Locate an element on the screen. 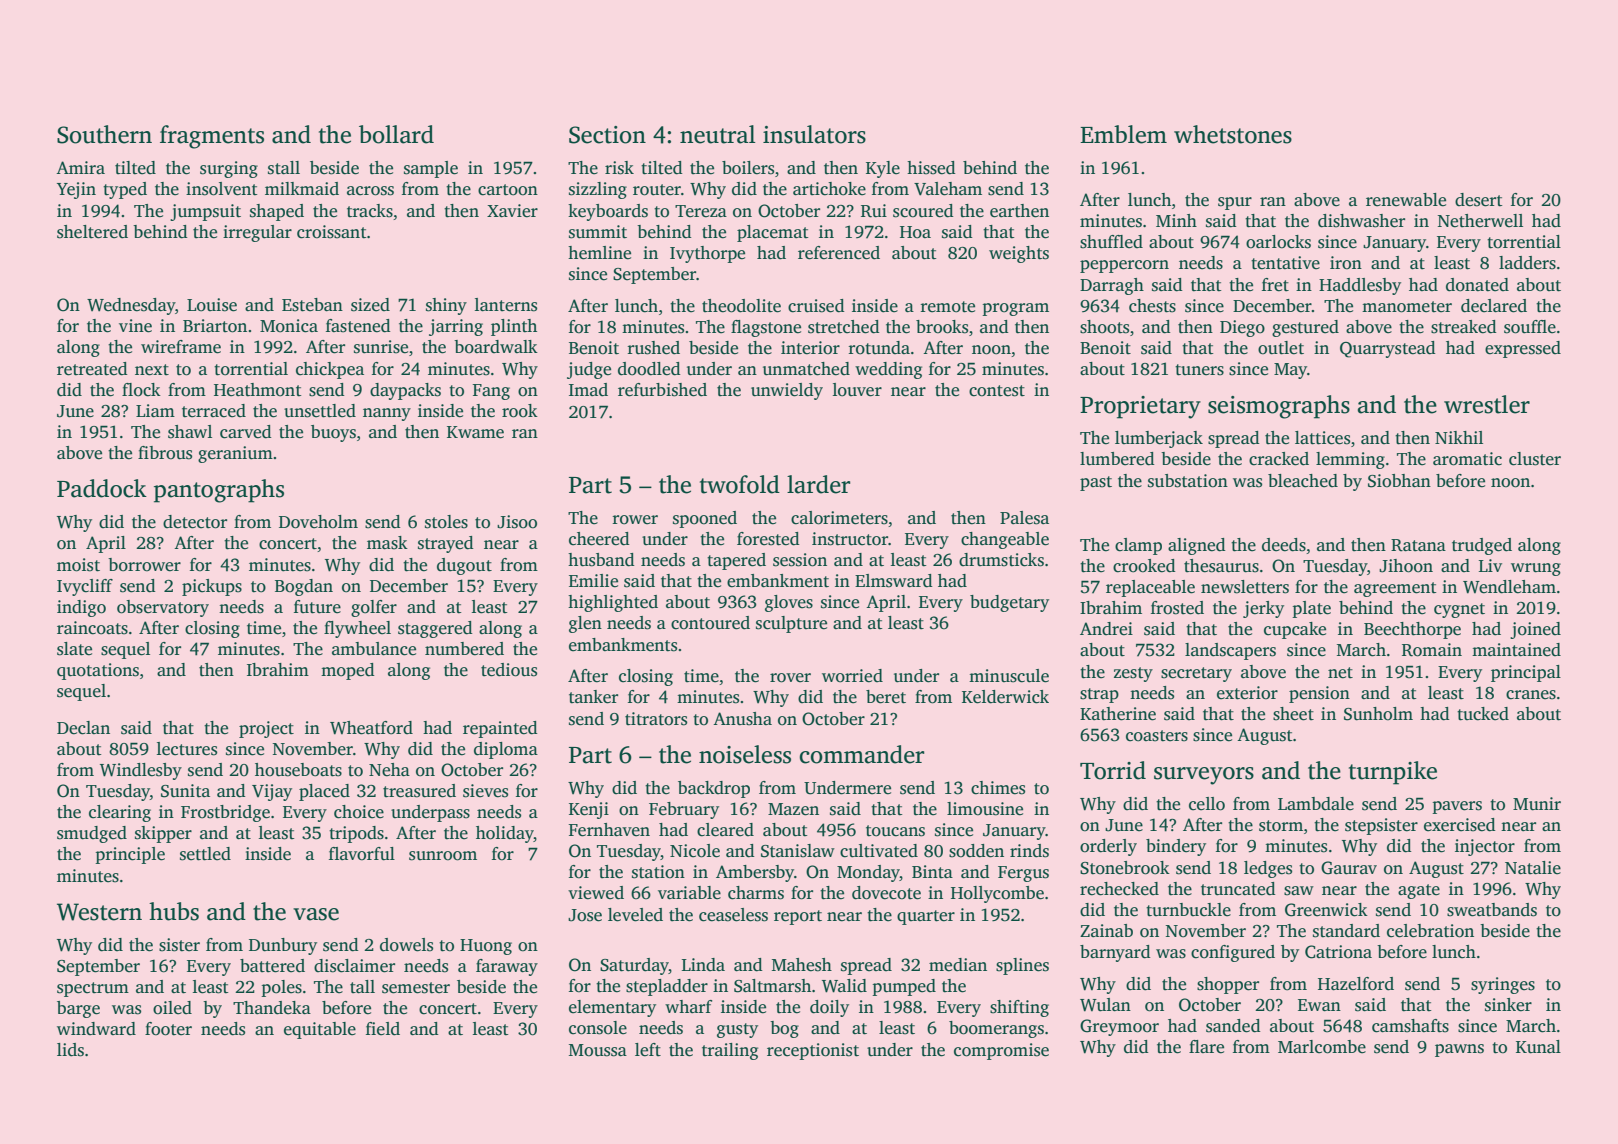 The image size is (1618, 1144). Southern is located at coordinates (104, 134).
